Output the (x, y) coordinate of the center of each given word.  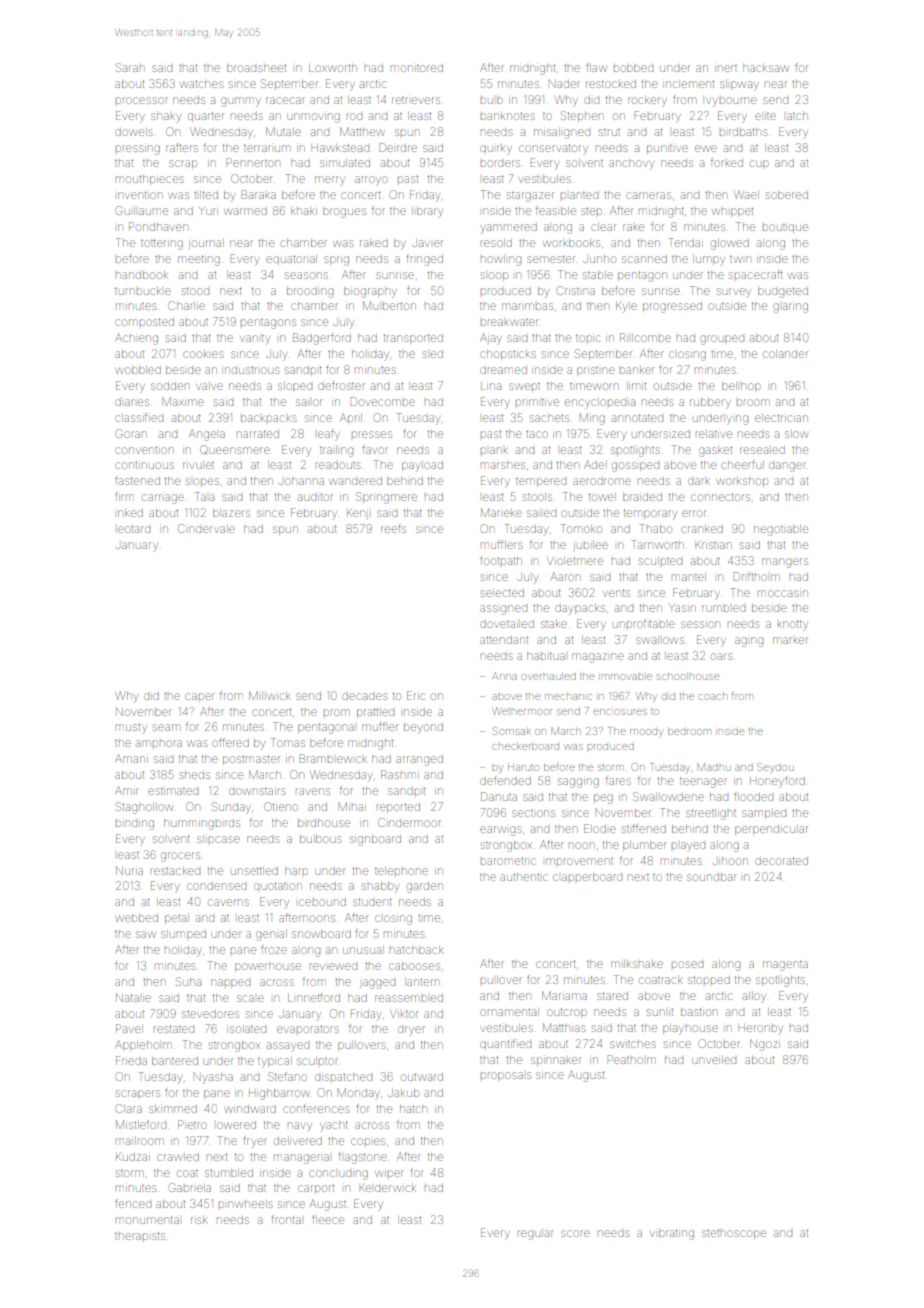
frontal (286, 1219)
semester (551, 259)
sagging (578, 783)
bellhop (741, 387)
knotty (793, 625)
